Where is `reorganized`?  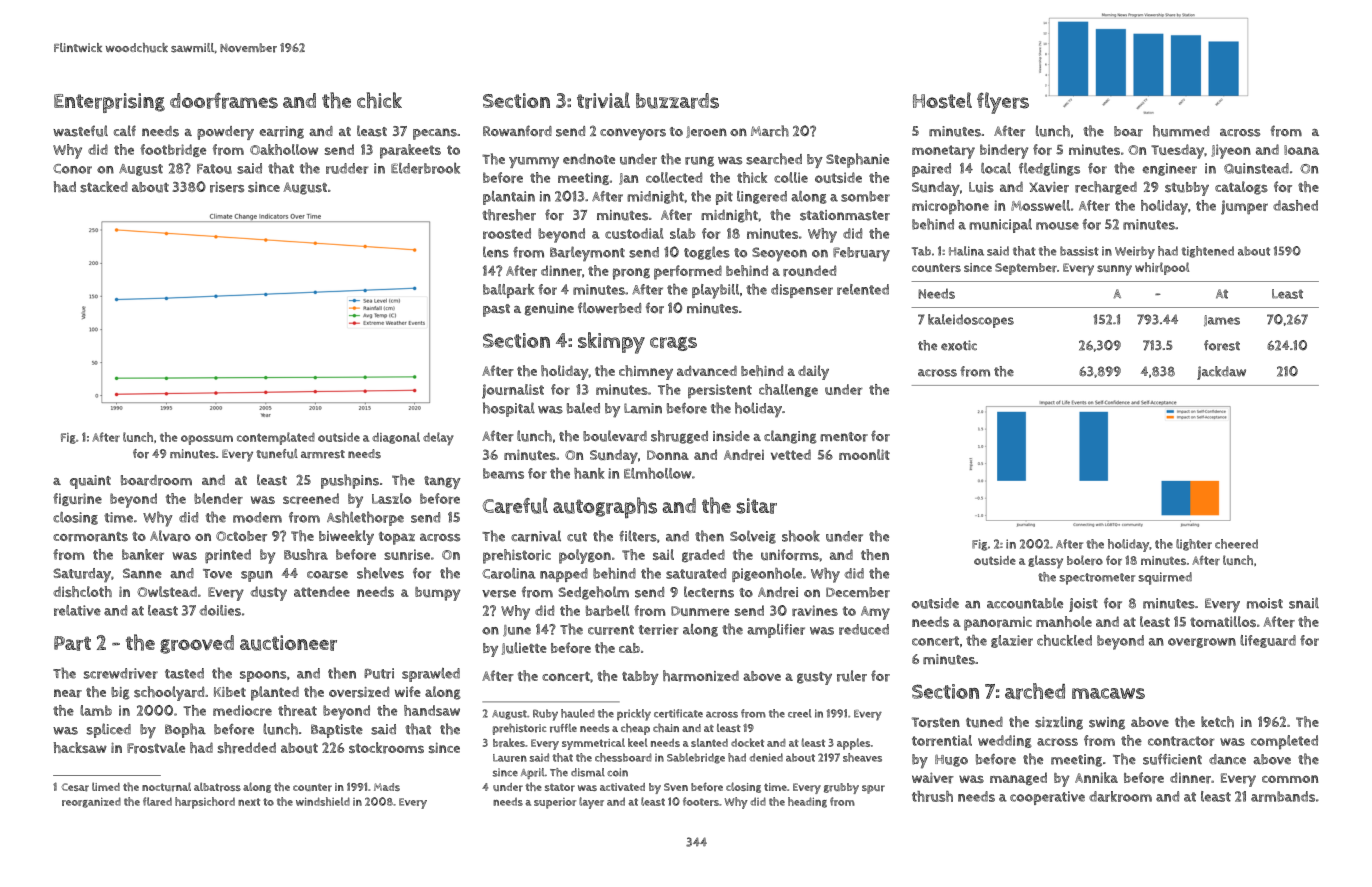
reorganized is located at coordinates (91, 802).
